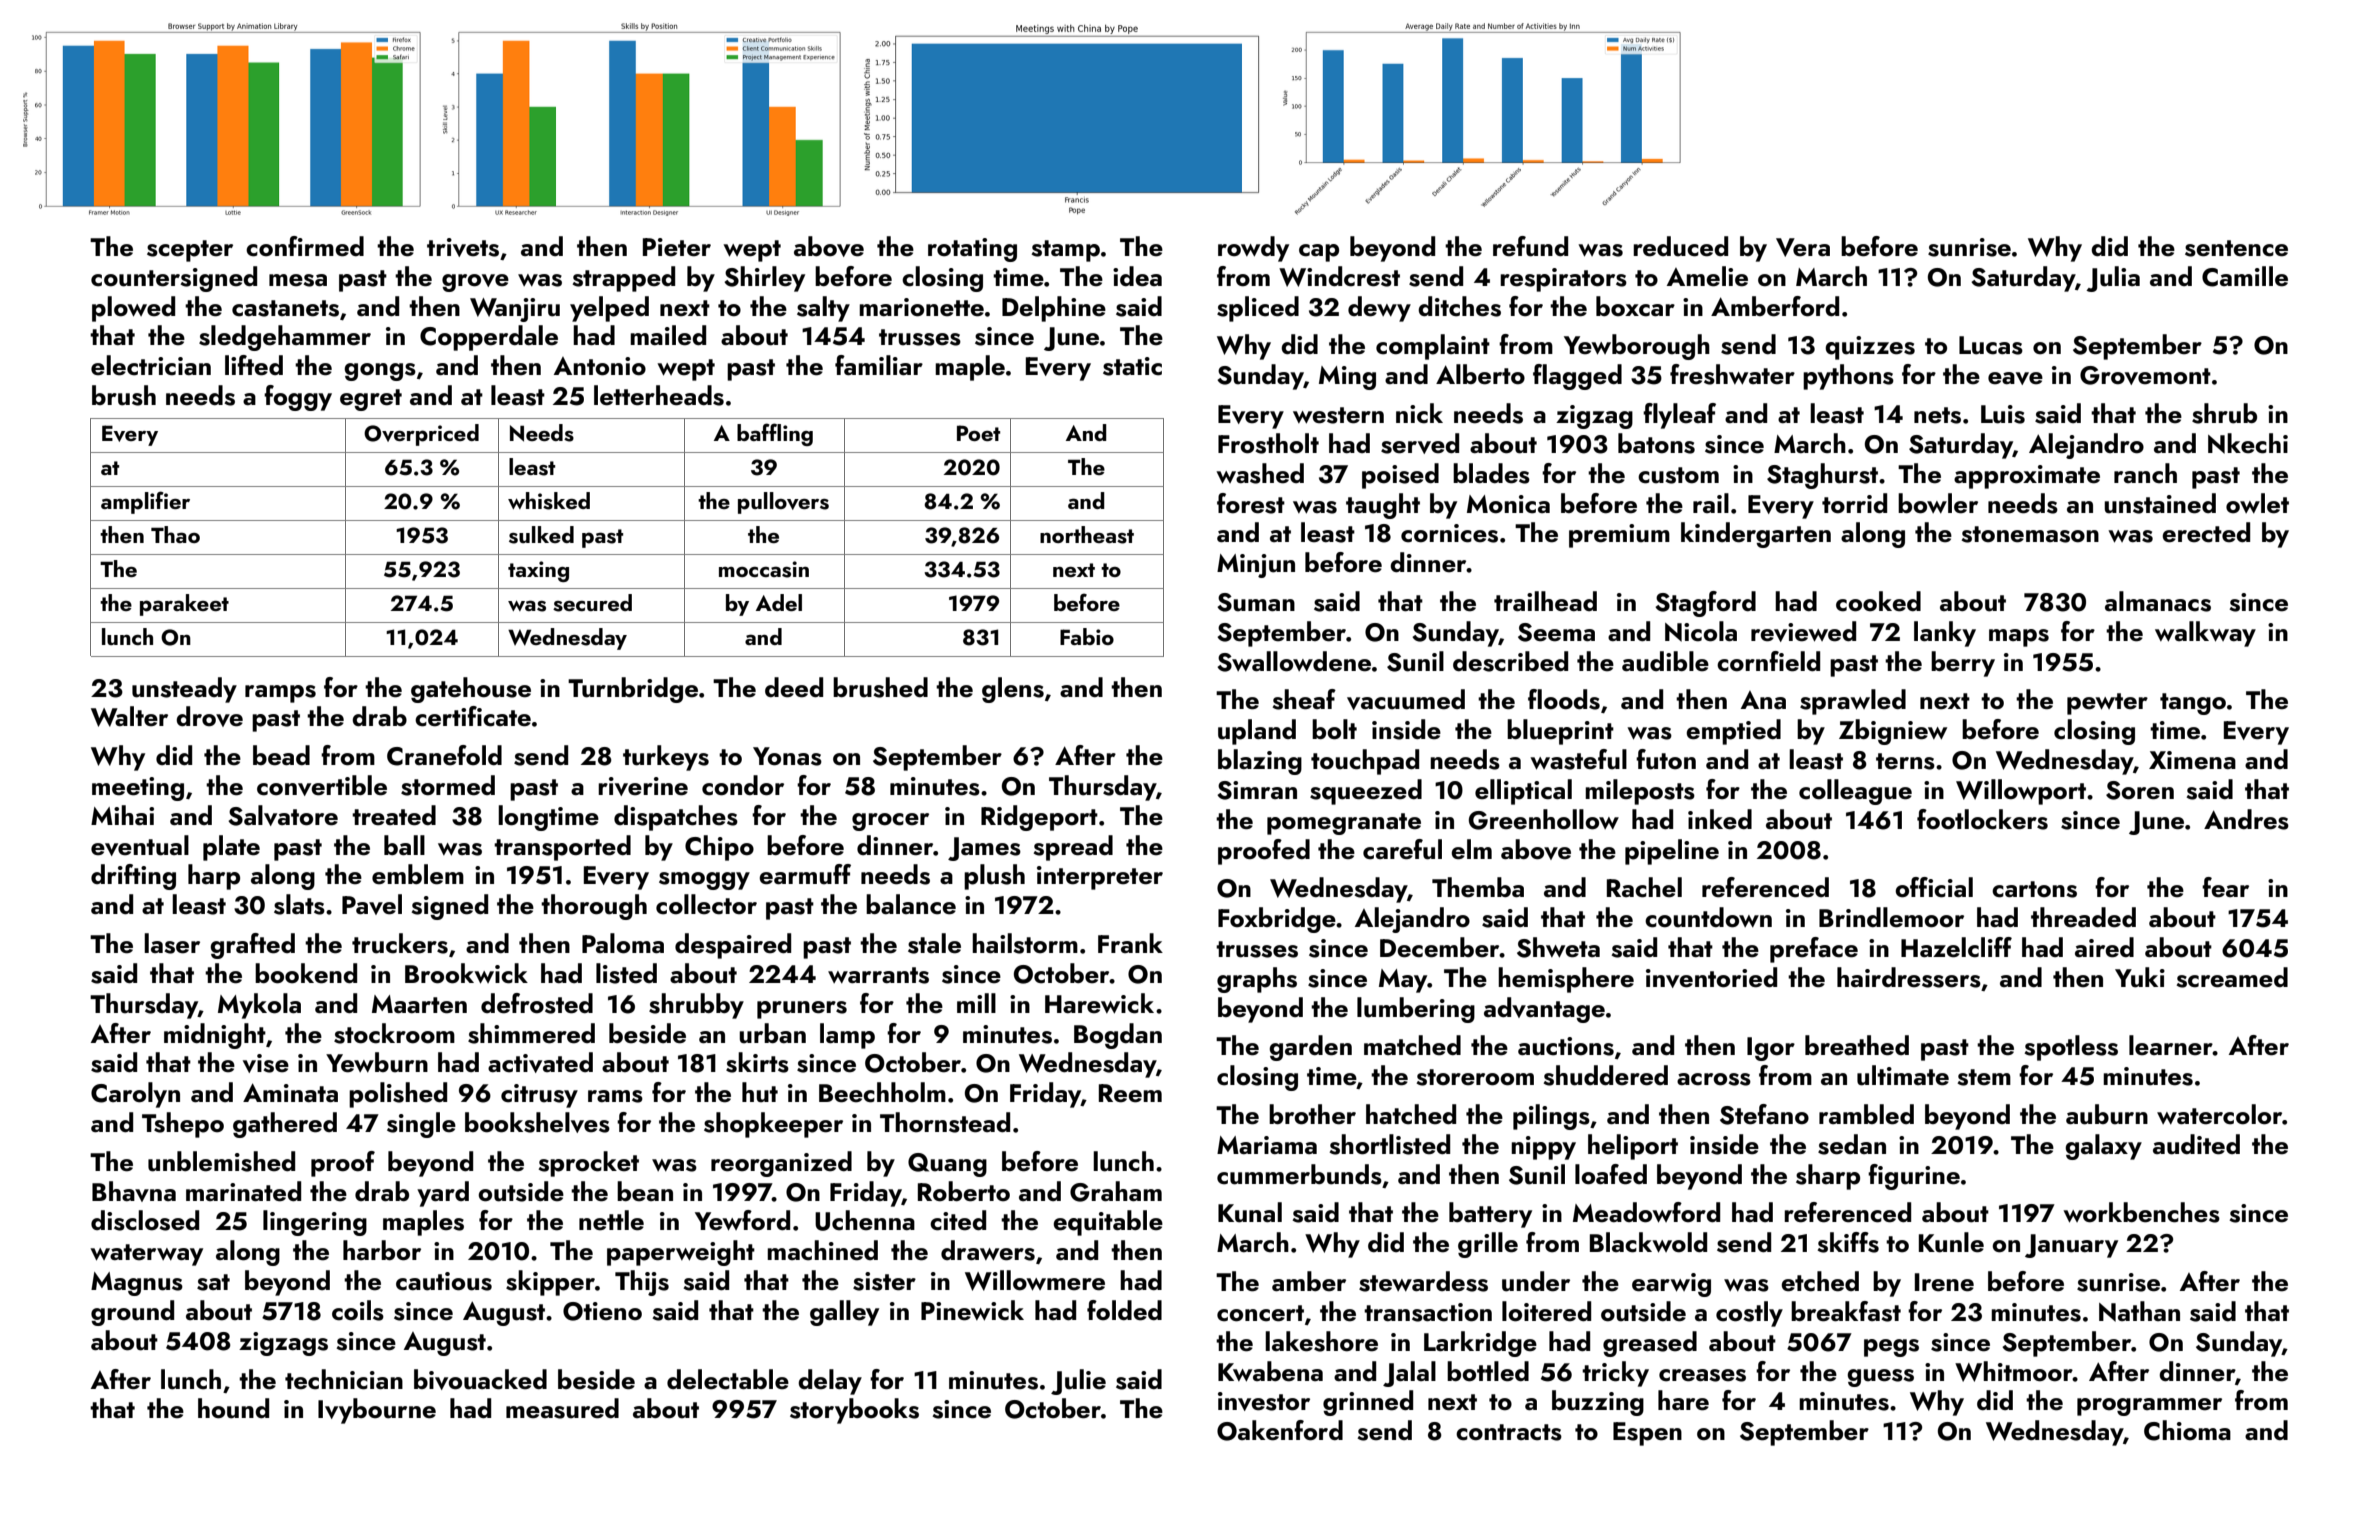  I want to click on confirmed, so click(305, 246).
